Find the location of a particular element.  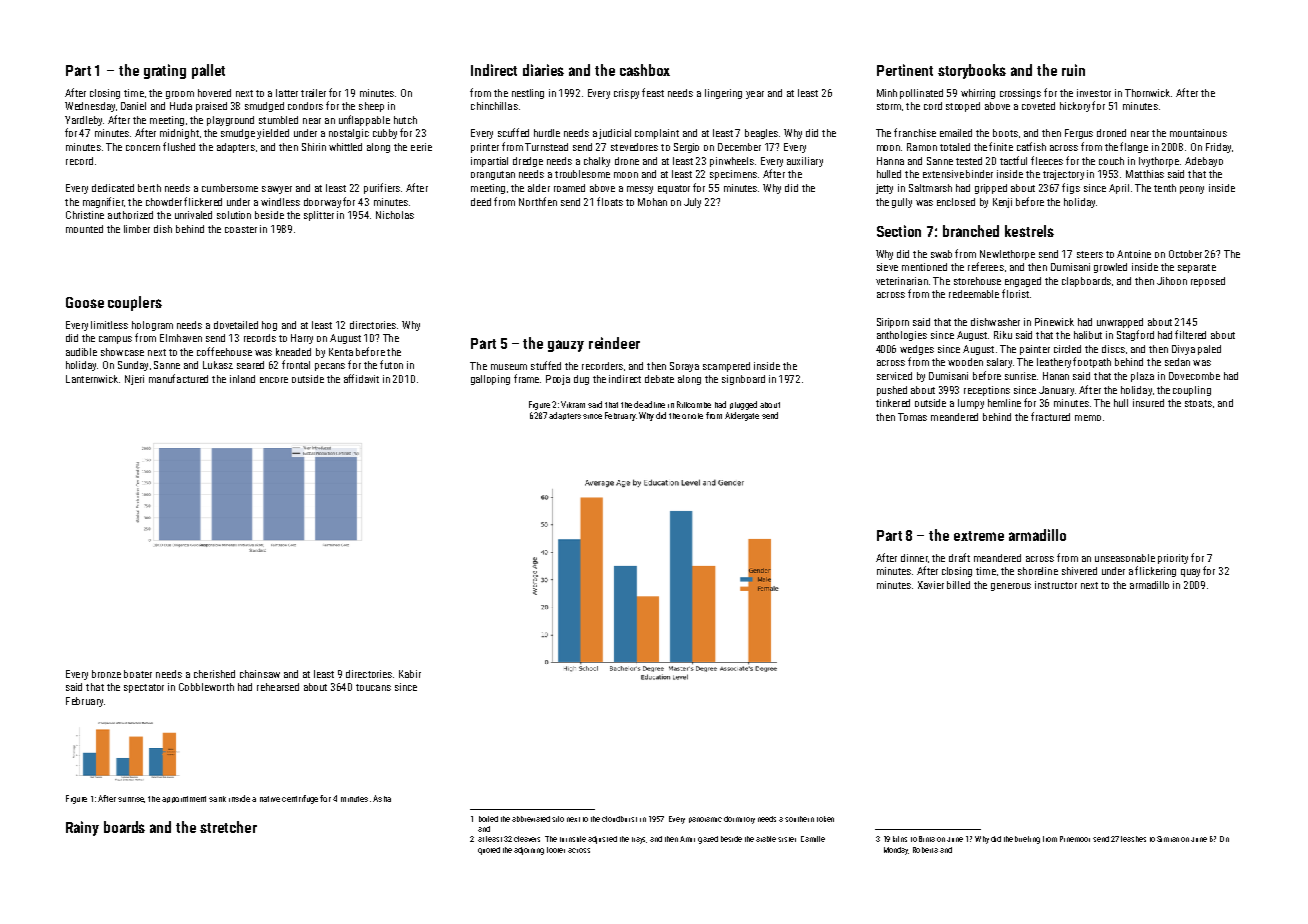

gauzy is located at coordinates (566, 346).
